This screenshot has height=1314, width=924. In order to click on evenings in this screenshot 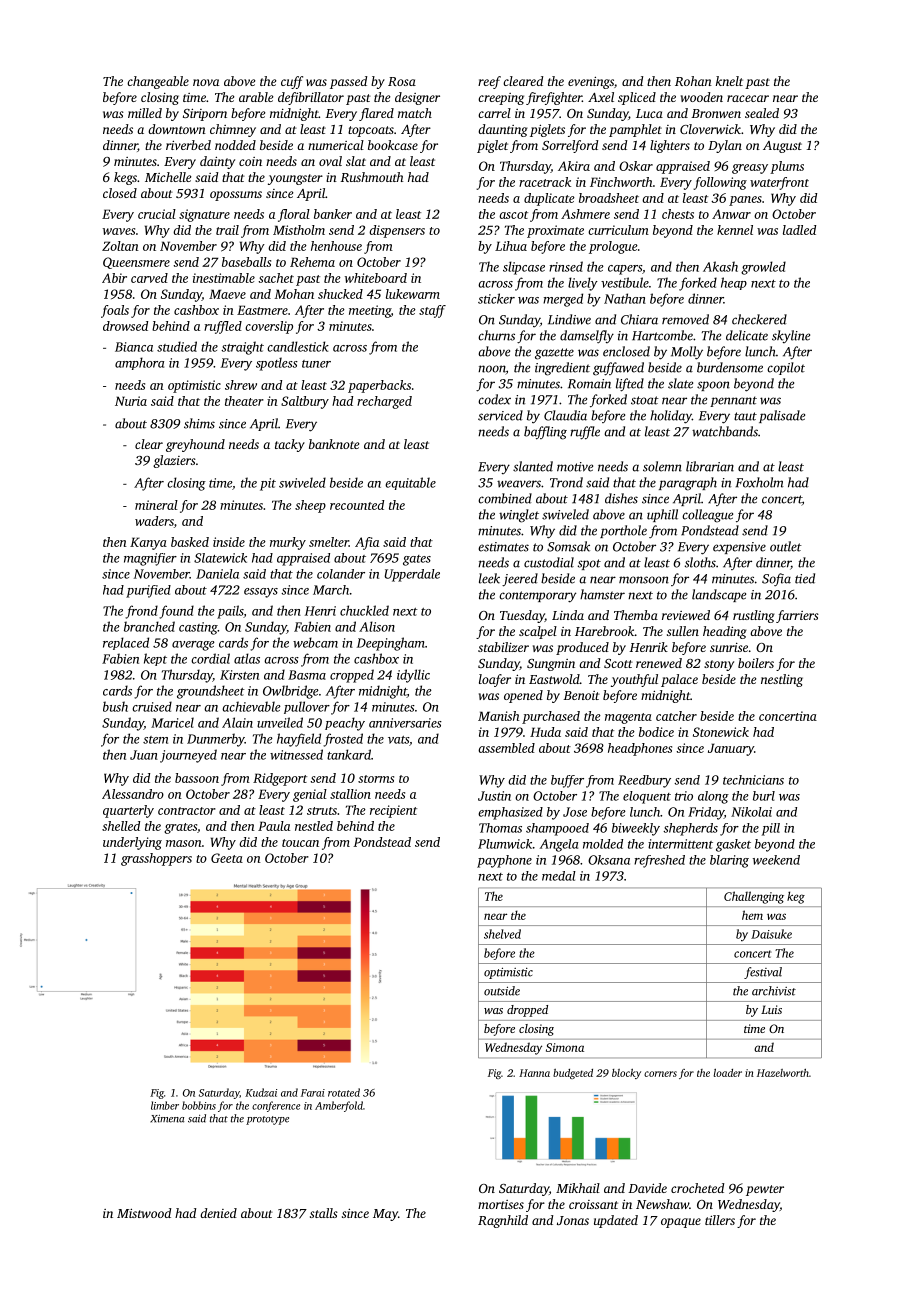, I will do `click(591, 82)`.
